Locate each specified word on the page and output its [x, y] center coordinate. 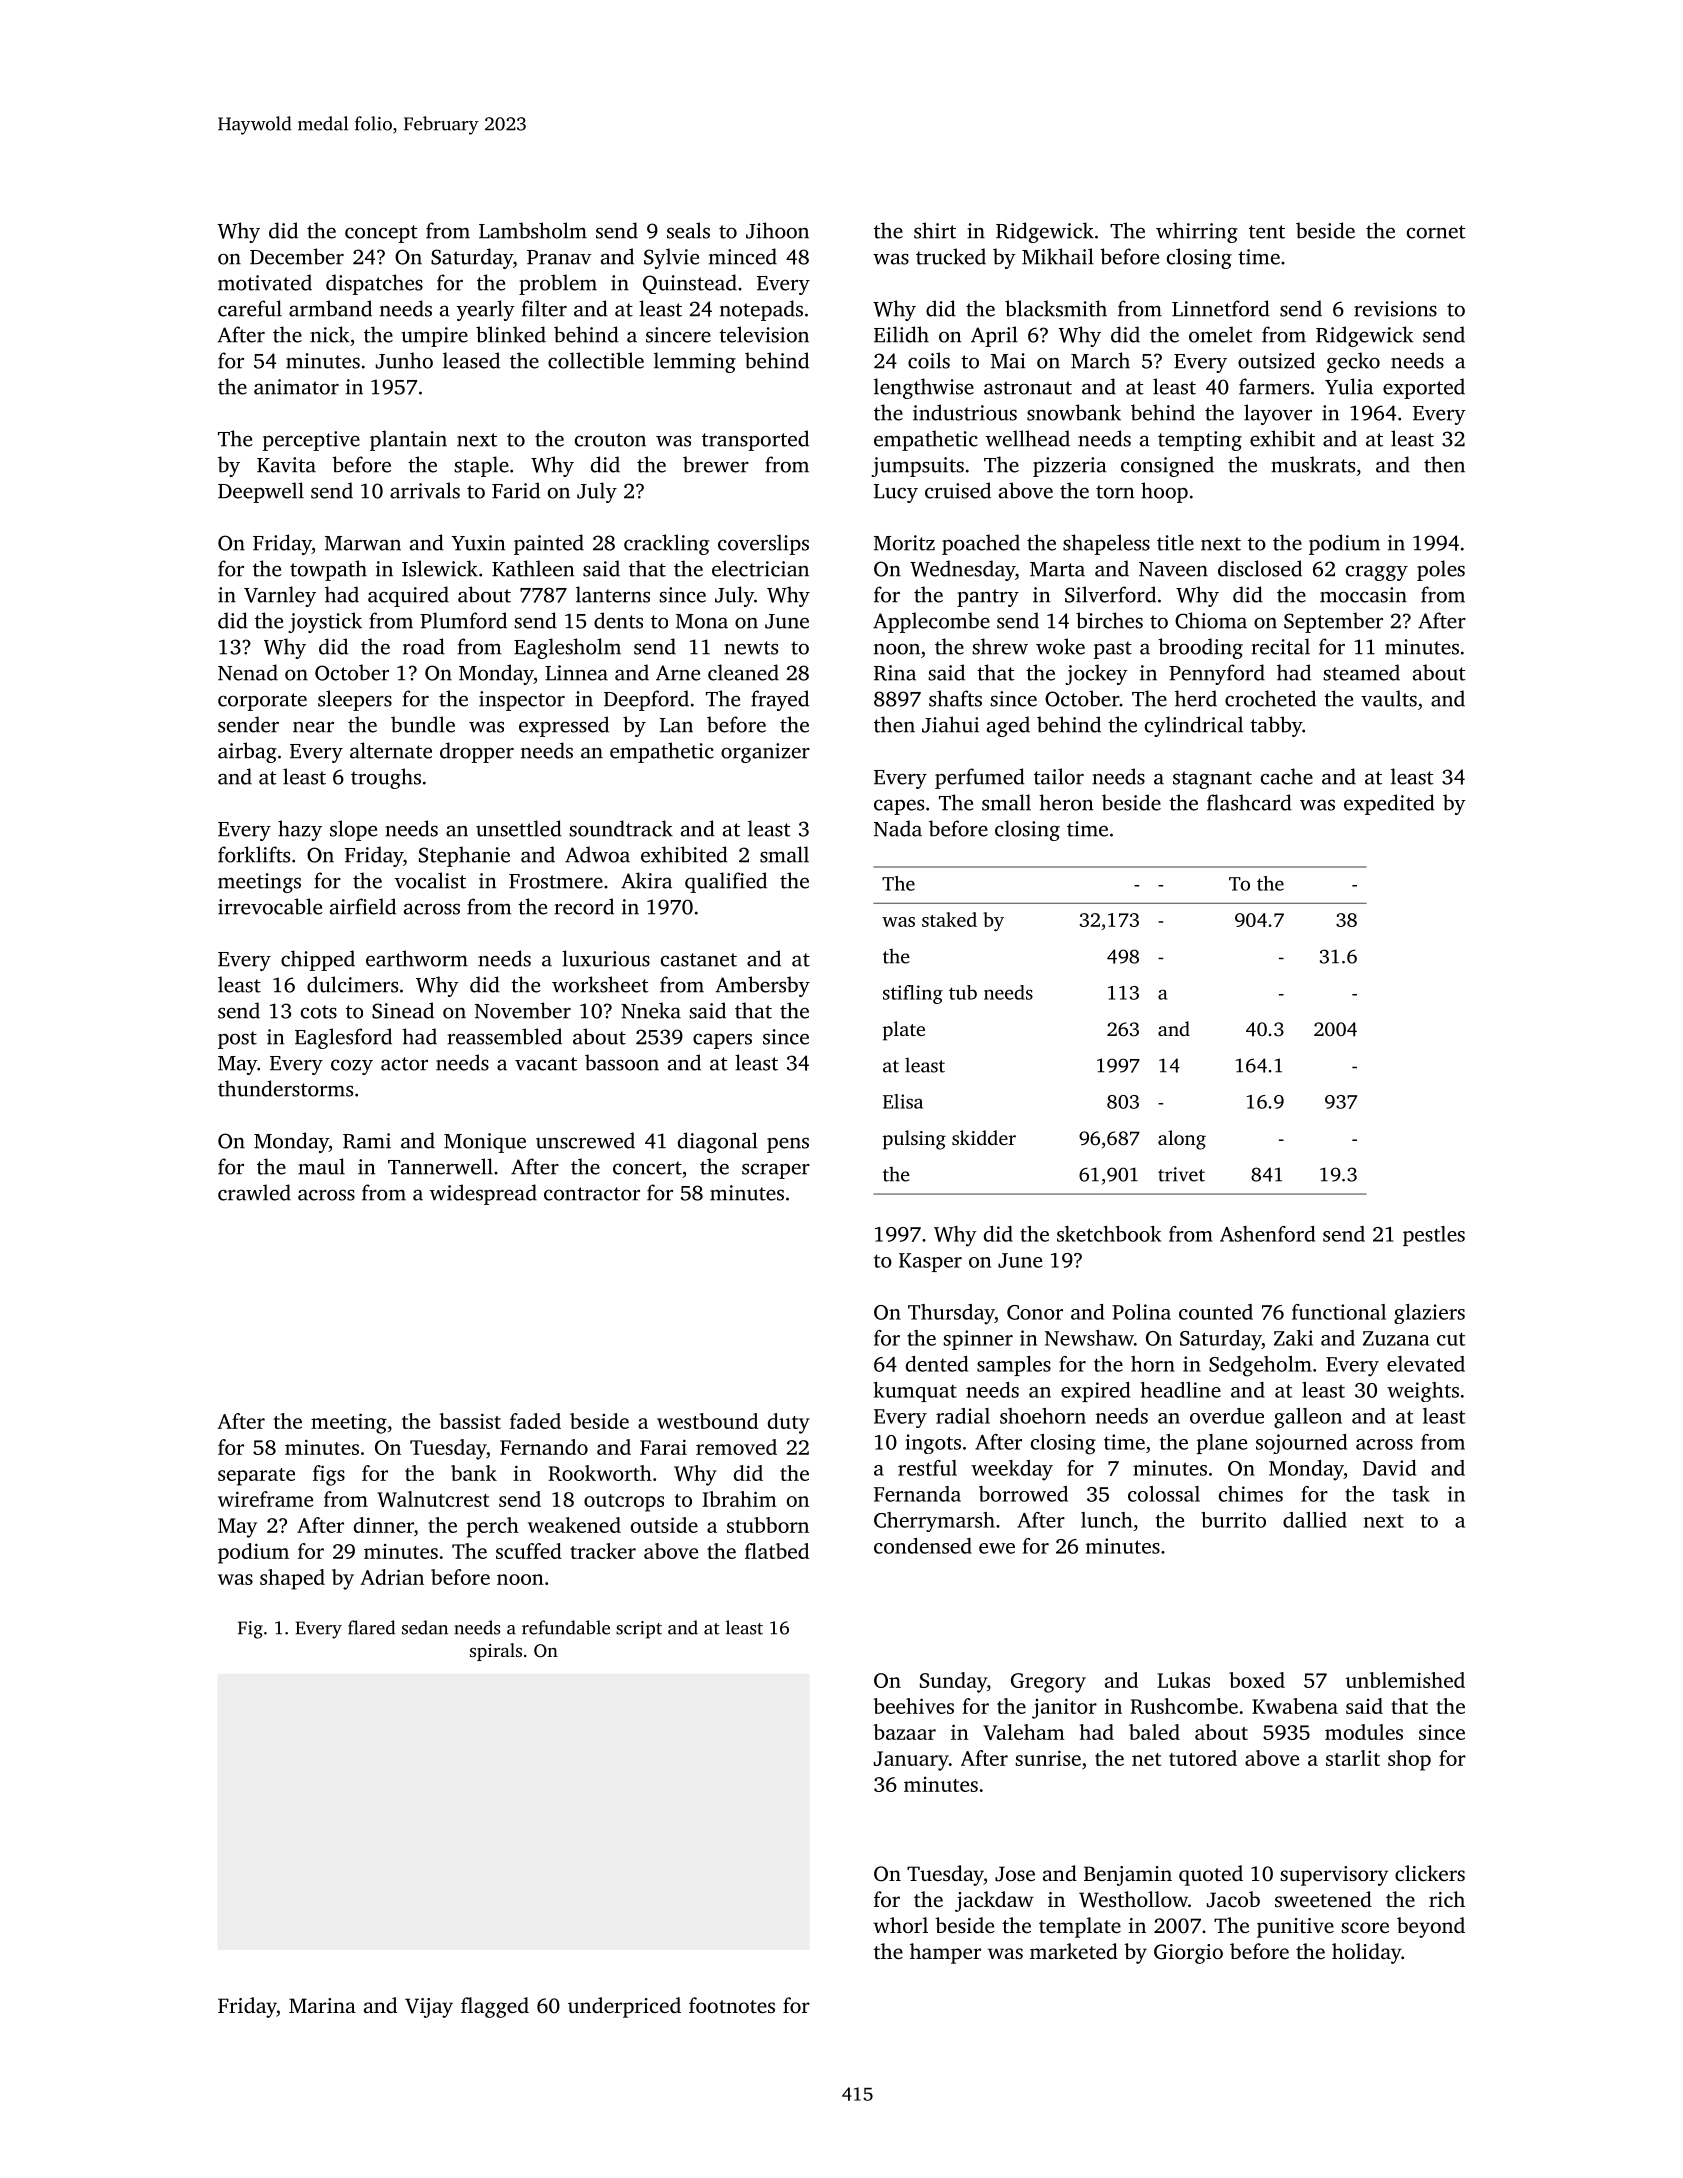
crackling [666, 544]
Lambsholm [533, 230]
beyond [1431, 1927]
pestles [1434, 1236]
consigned [1167, 466]
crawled [254, 1192]
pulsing [914, 1140]
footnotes [732, 2005]
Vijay [429, 2008]
